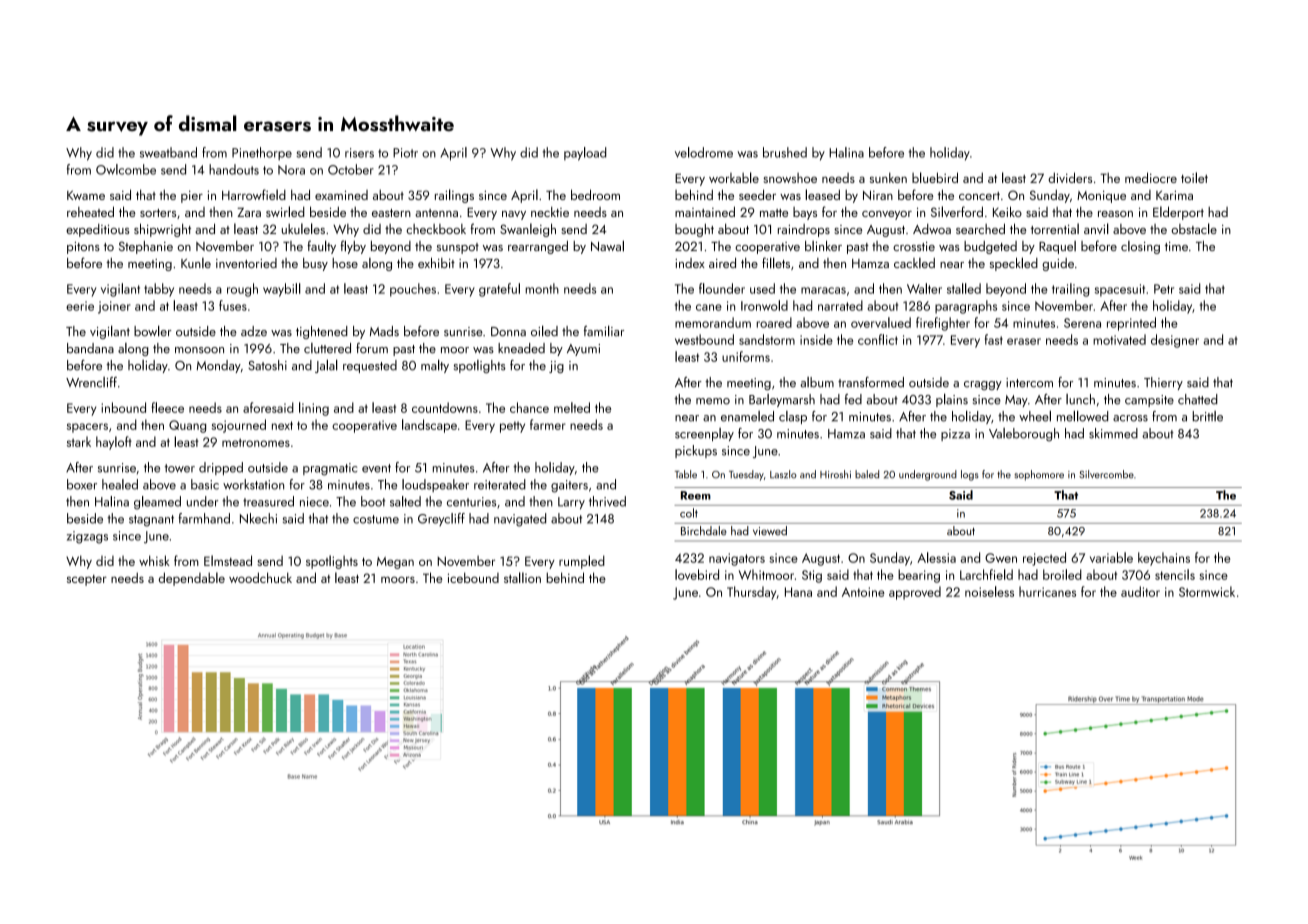 Image resolution: width=1308 pixels, height=924 pixels. I want to click on Megan, so click(395, 563).
